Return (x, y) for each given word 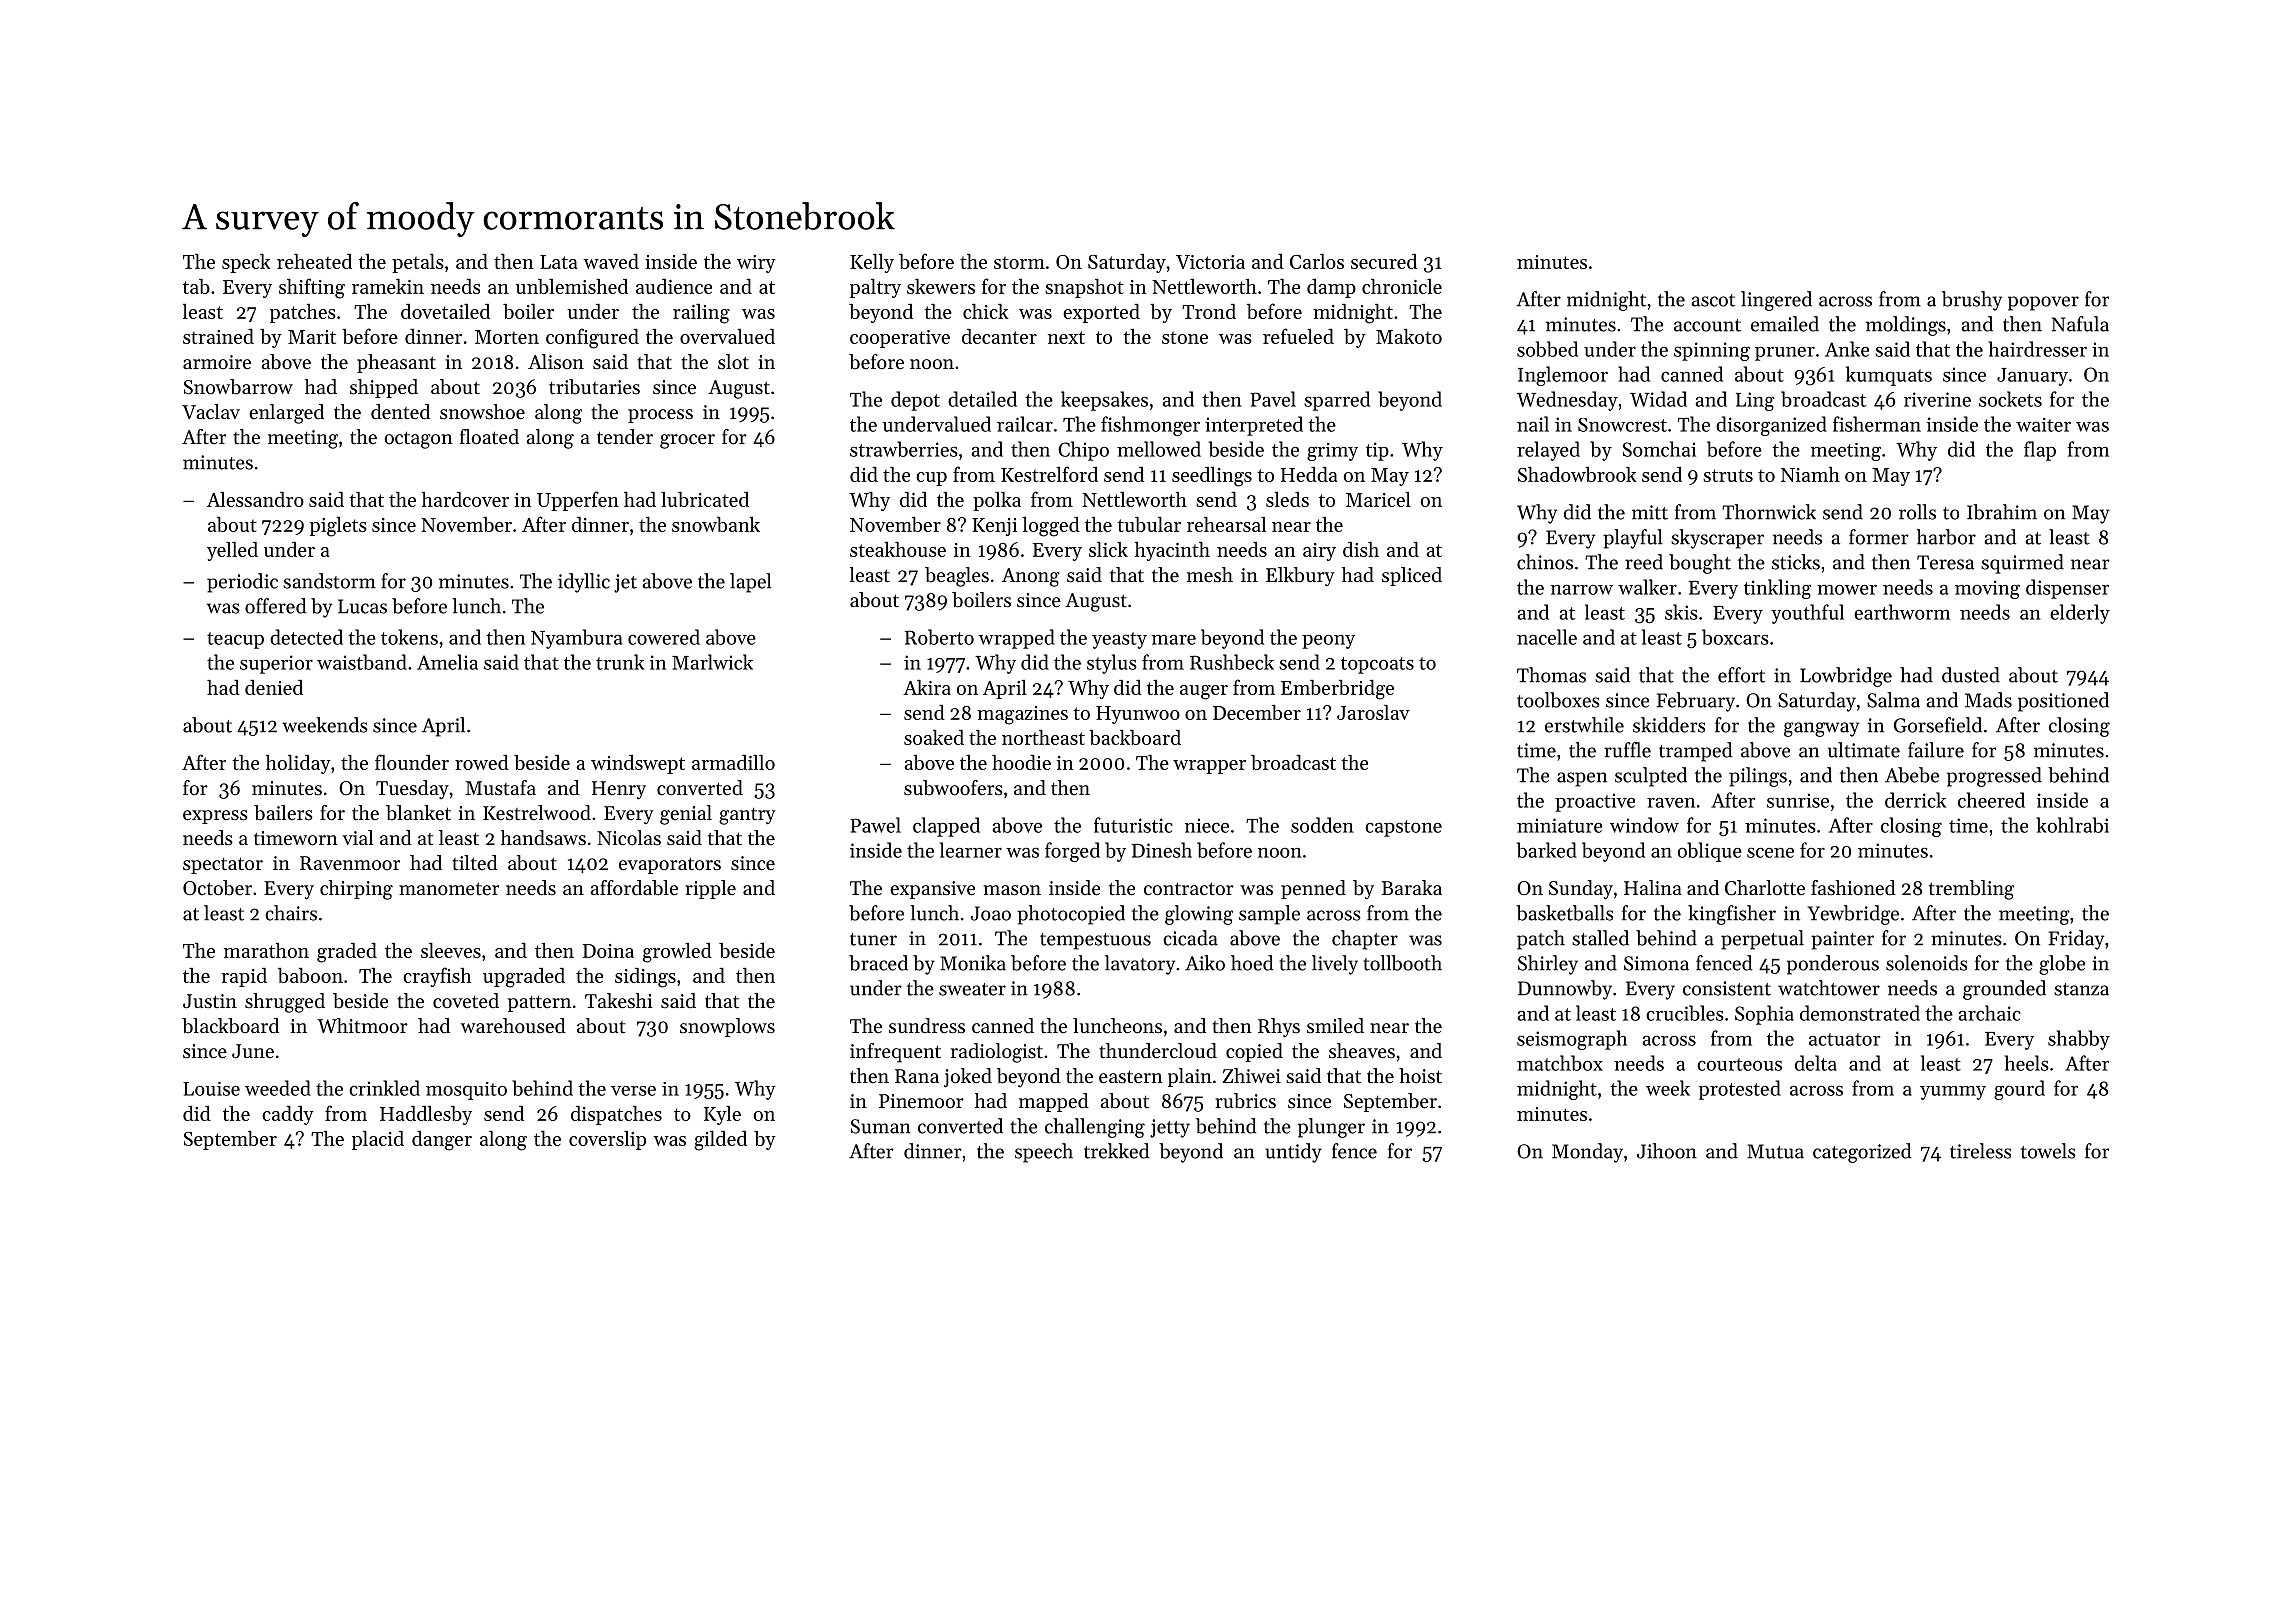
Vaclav (211, 412)
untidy (1293, 1153)
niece (1207, 825)
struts (1728, 475)
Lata (559, 262)
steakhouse (898, 549)
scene (1770, 853)
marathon (266, 950)
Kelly (872, 263)
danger (442, 1141)
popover (2043, 303)
